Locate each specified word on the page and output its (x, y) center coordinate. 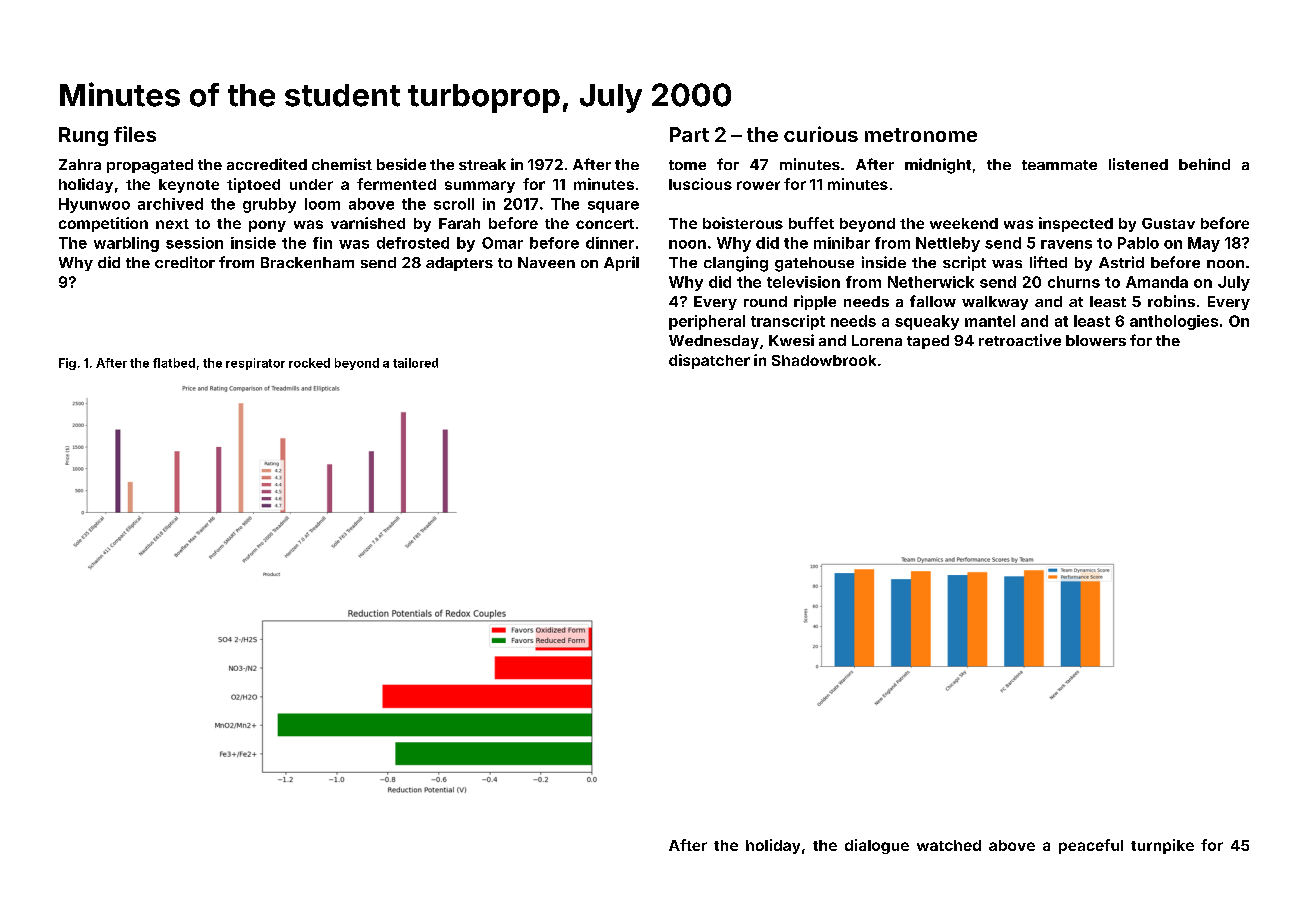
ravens (1066, 244)
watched (949, 845)
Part (689, 134)
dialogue (877, 846)
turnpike (1162, 846)
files (135, 134)
